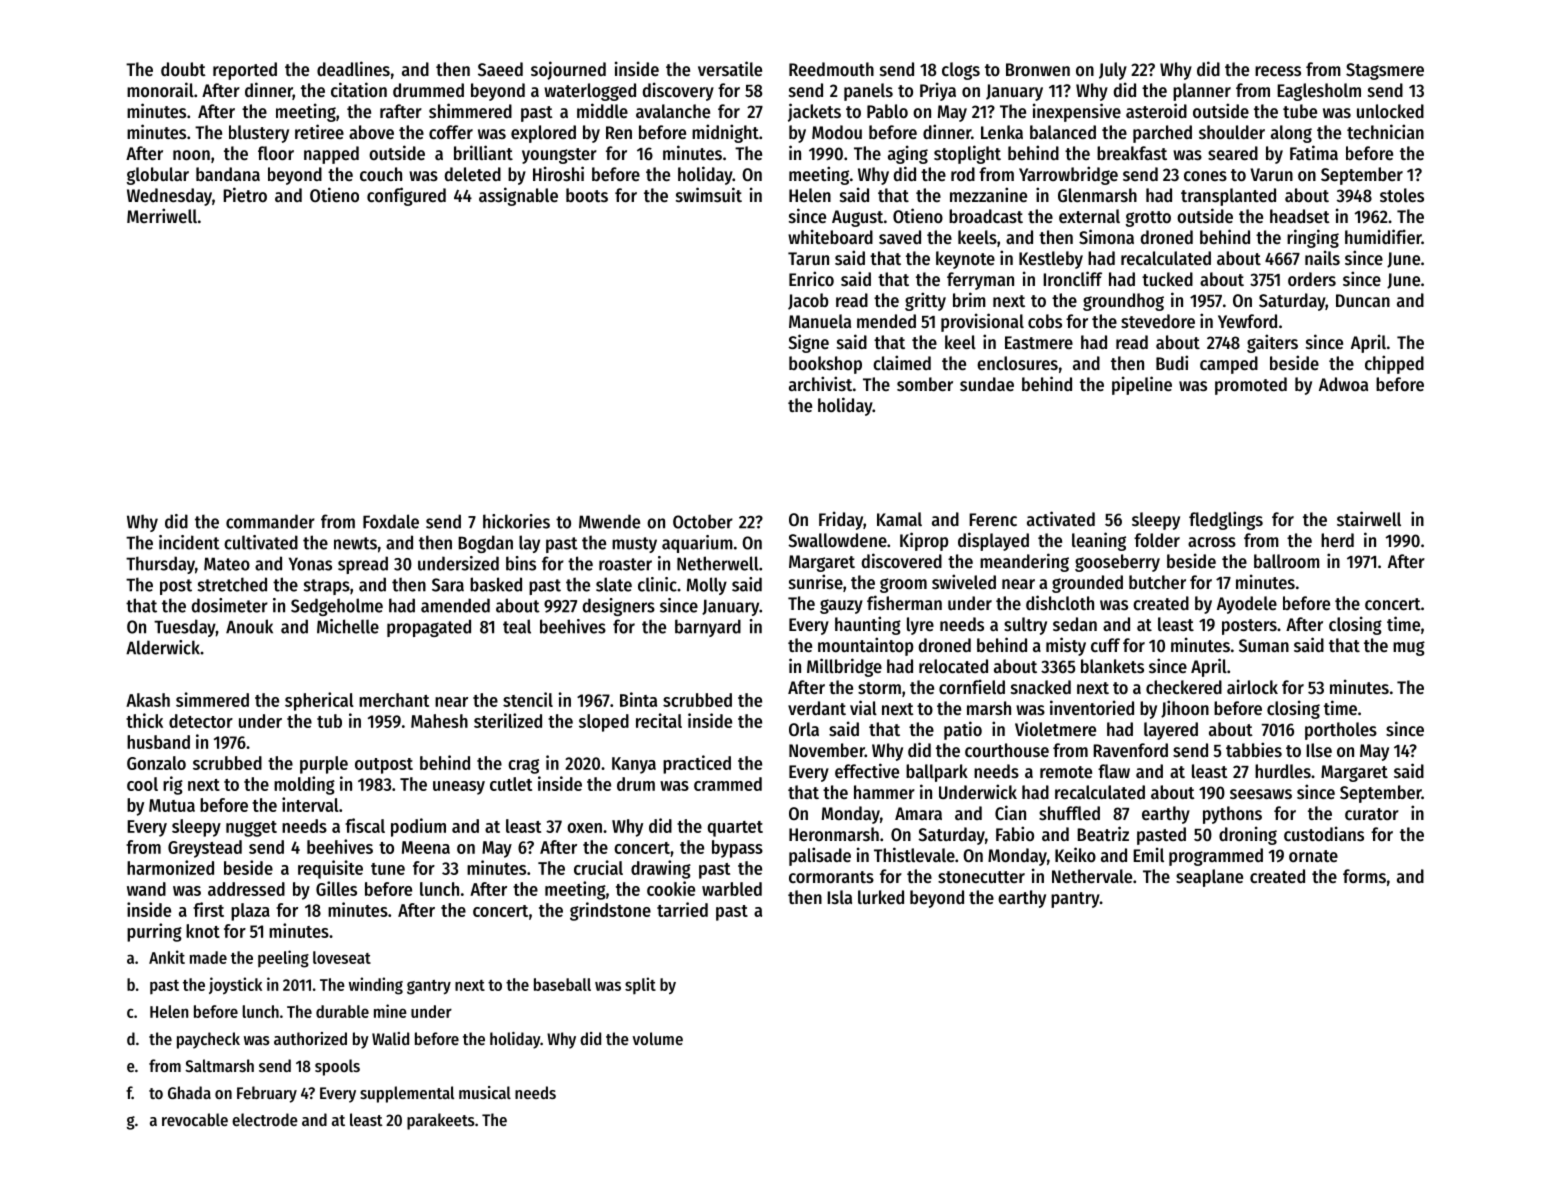 The width and height of the screenshot is (1551, 1198). I want to click on volume, so click(657, 1038).
